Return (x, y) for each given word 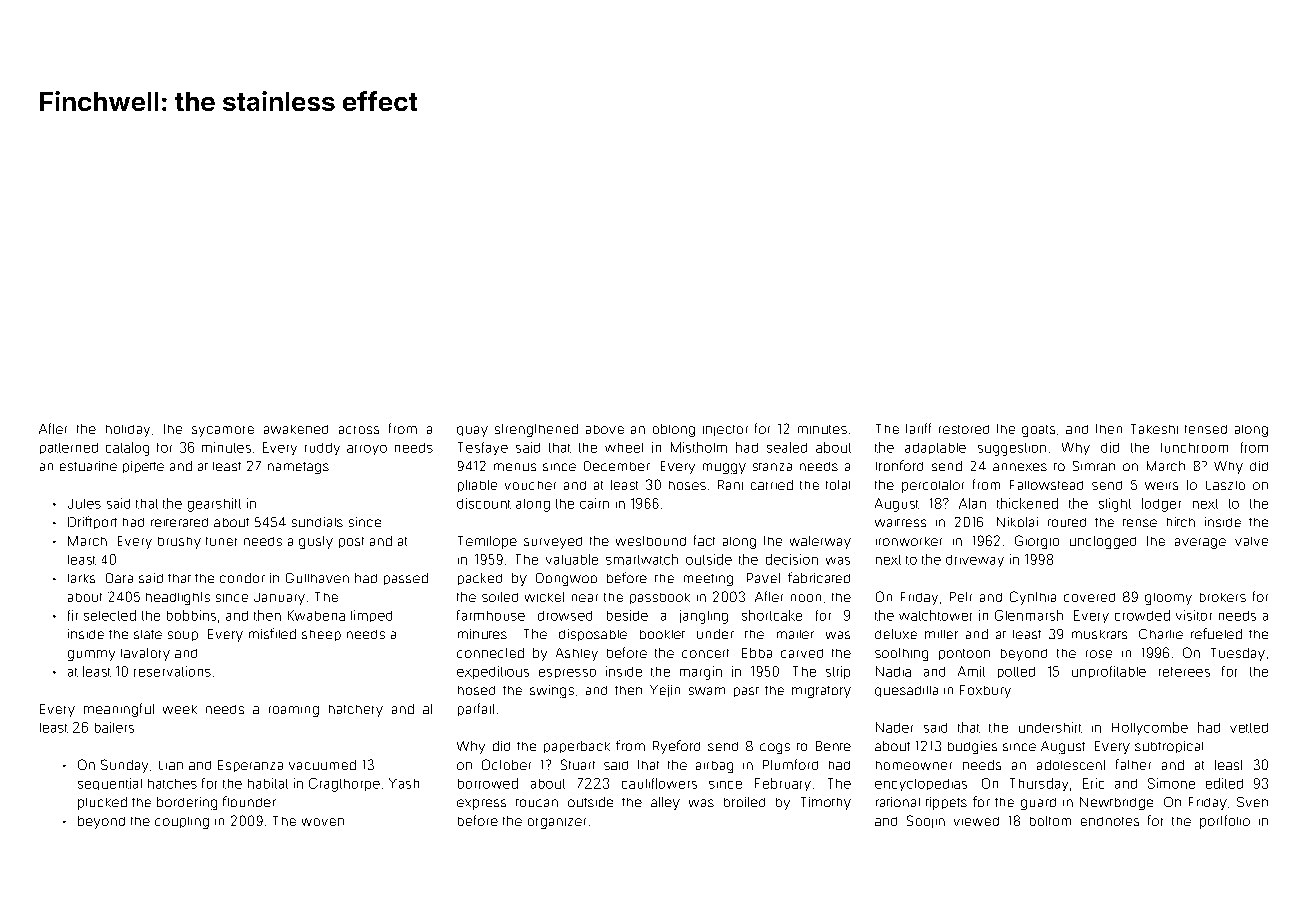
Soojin (926, 821)
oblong (674, 430)
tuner (221, 541)
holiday (128, 431)
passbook (660, 598)
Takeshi (1154, 429)
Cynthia (1033, 598)
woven (323, 822)
